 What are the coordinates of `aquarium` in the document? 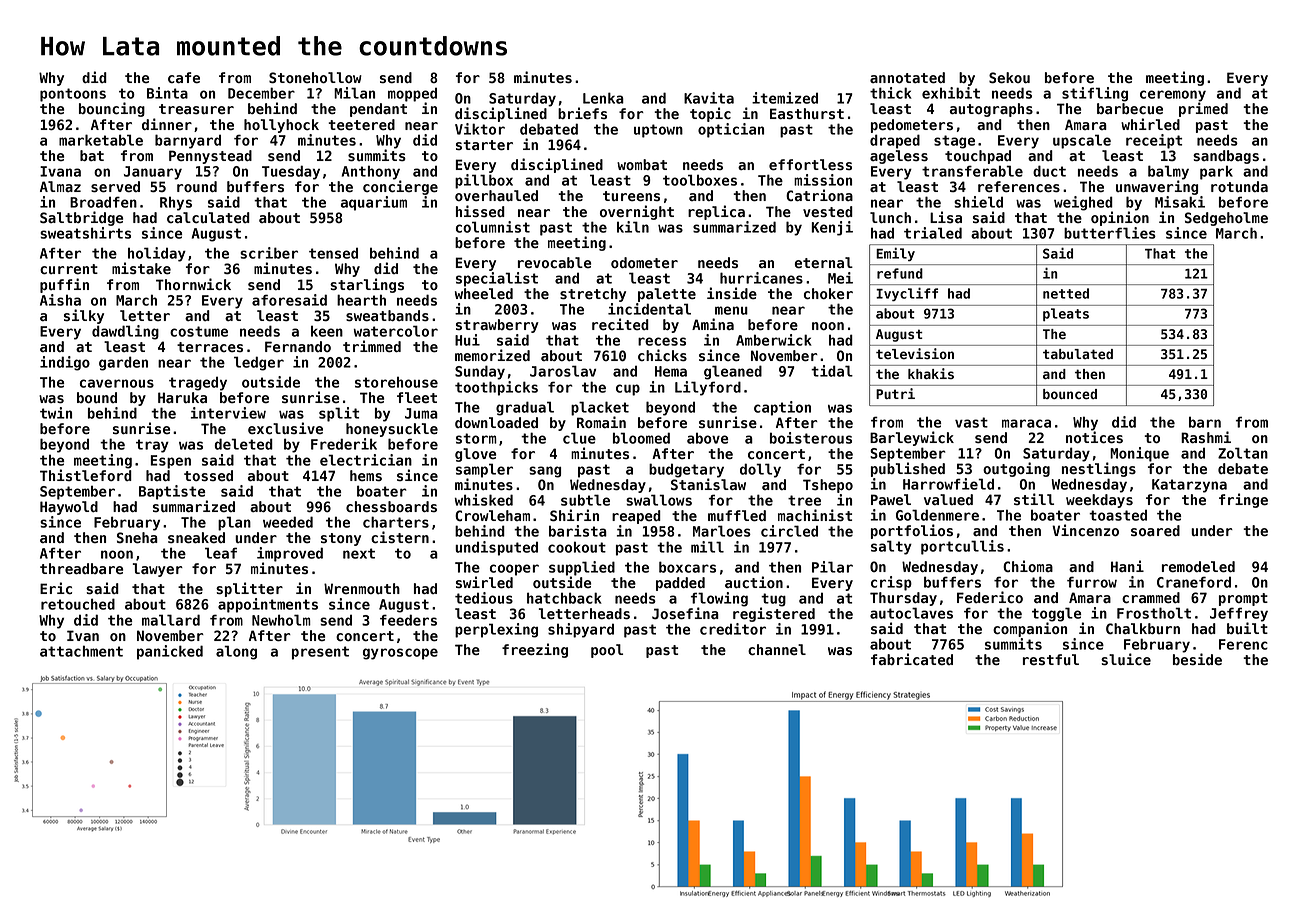 It's located at (374, 203).
